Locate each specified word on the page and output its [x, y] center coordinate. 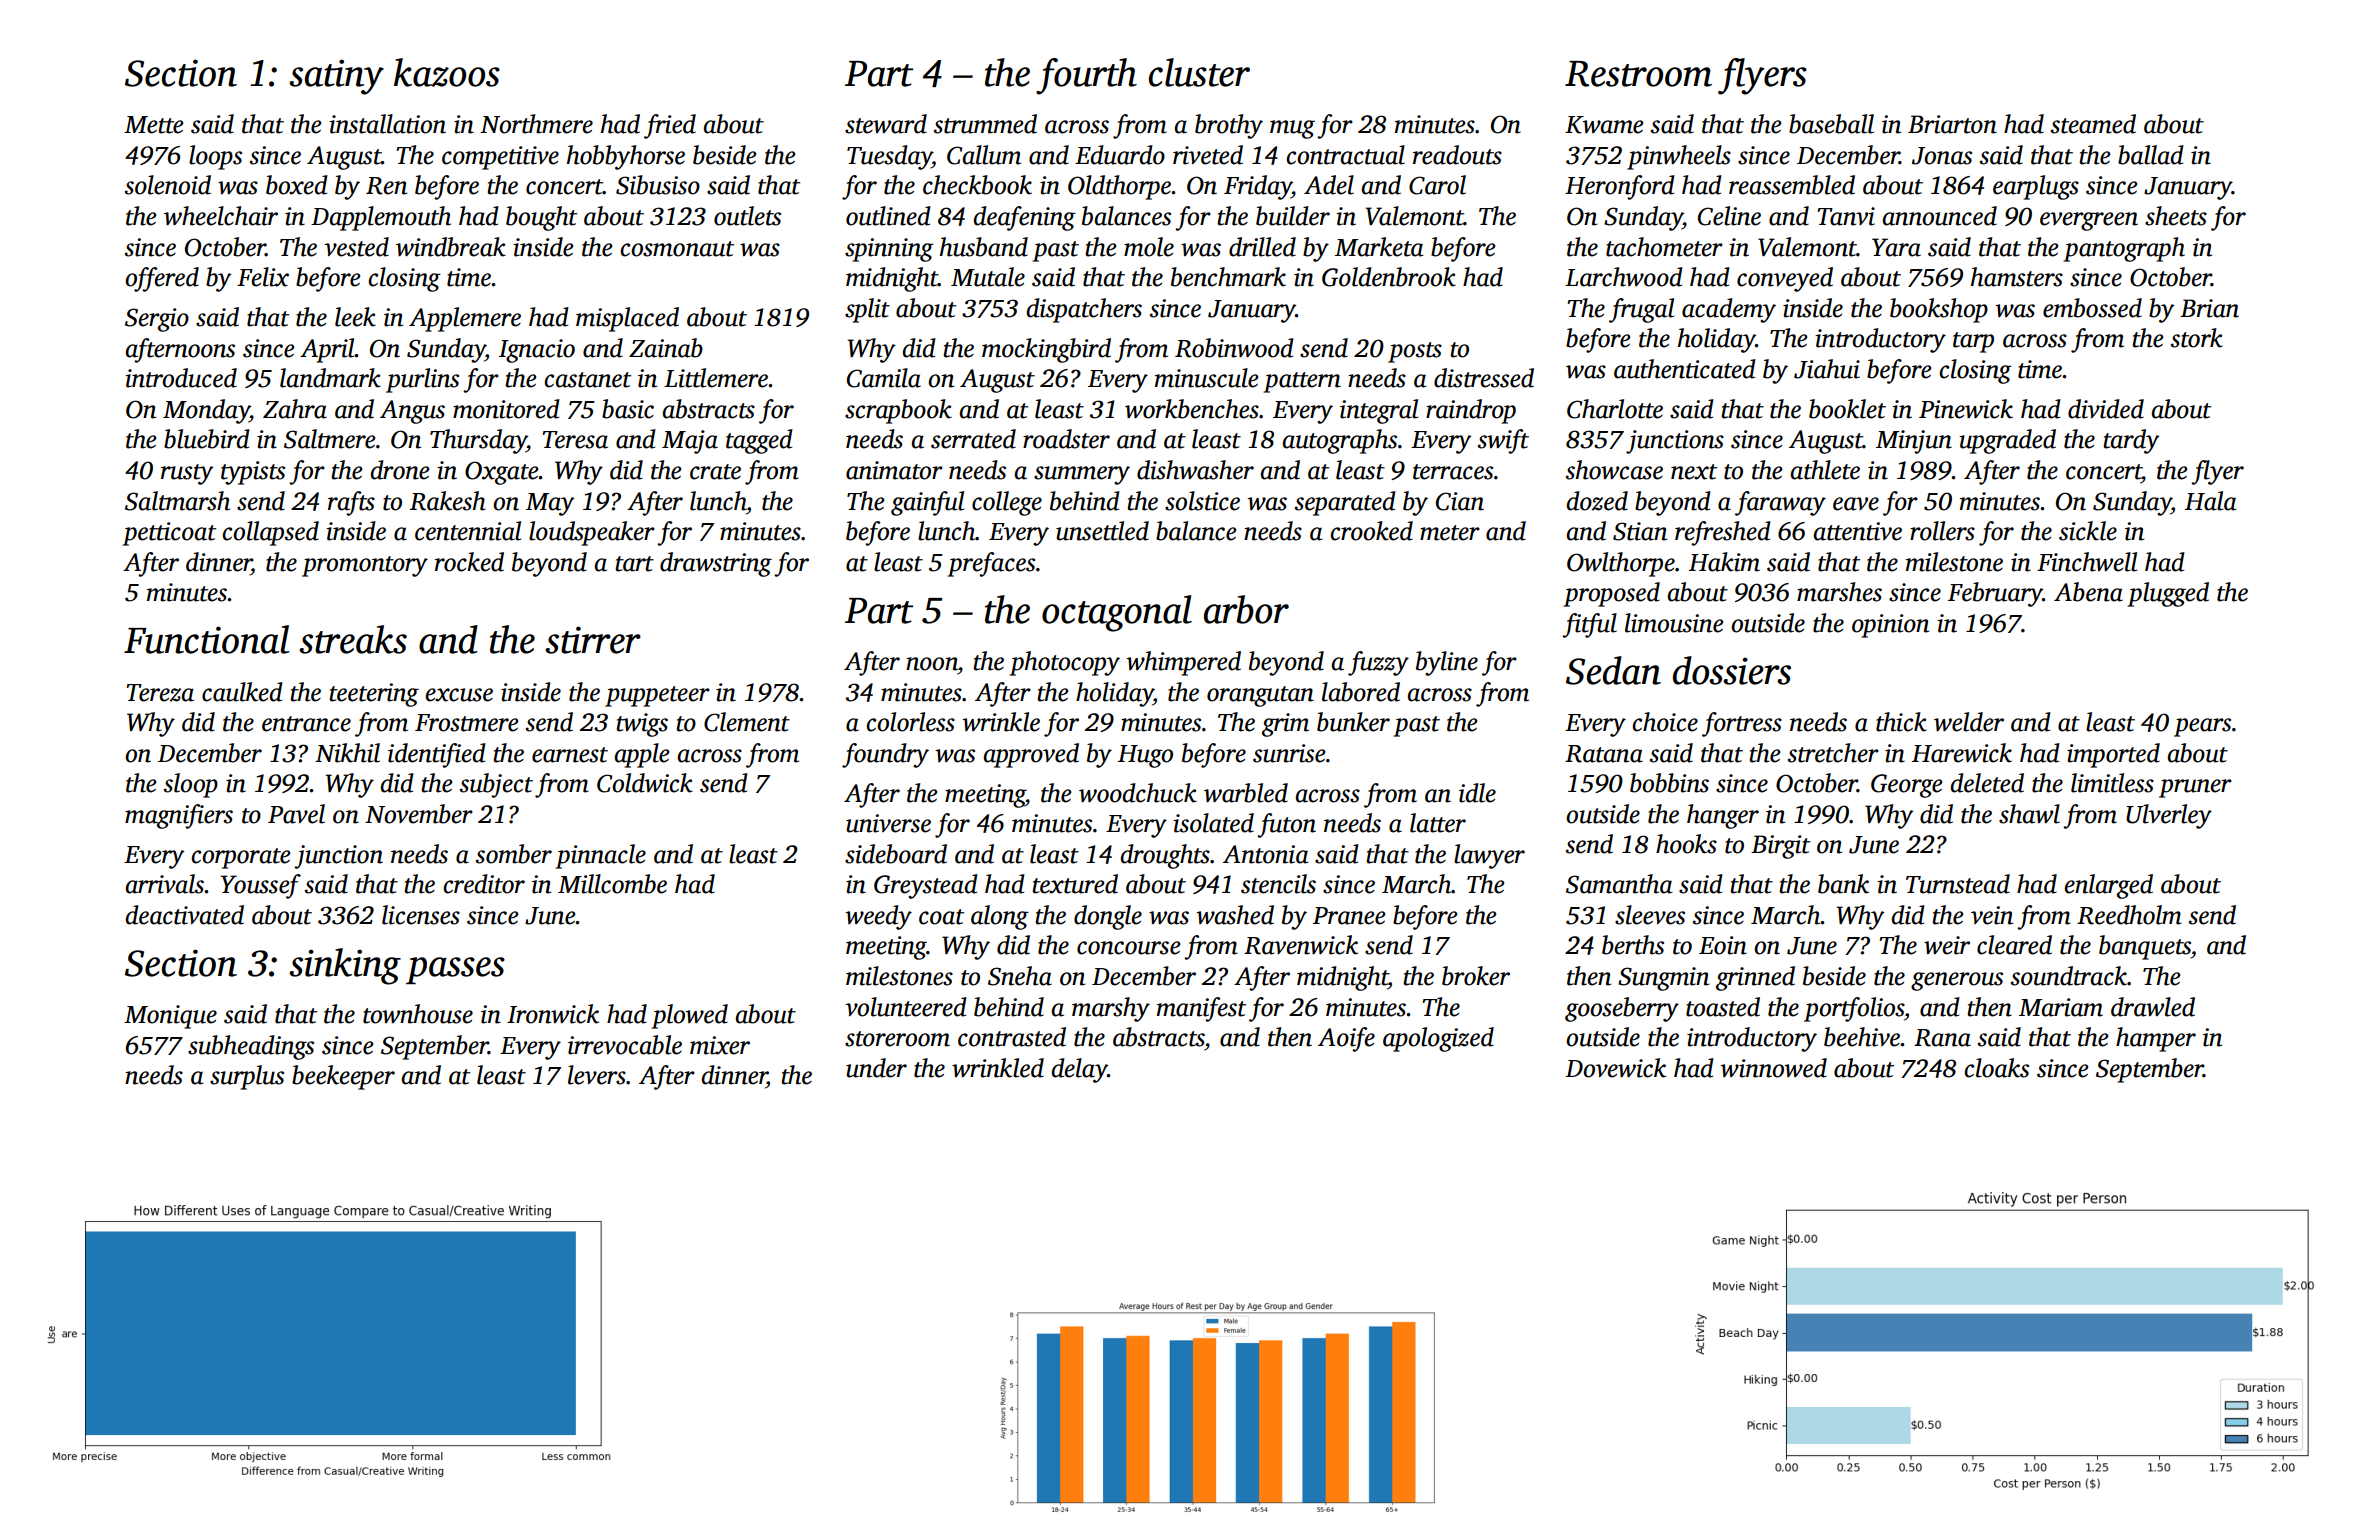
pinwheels [1679, 157]
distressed [1484, 378]
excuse [459, 695]
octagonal [1117, 613]
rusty [187, 474]
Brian [2209, 308]
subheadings [251, 1047]
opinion [1890, 626]
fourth [1086, 76]
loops [215, 157]
